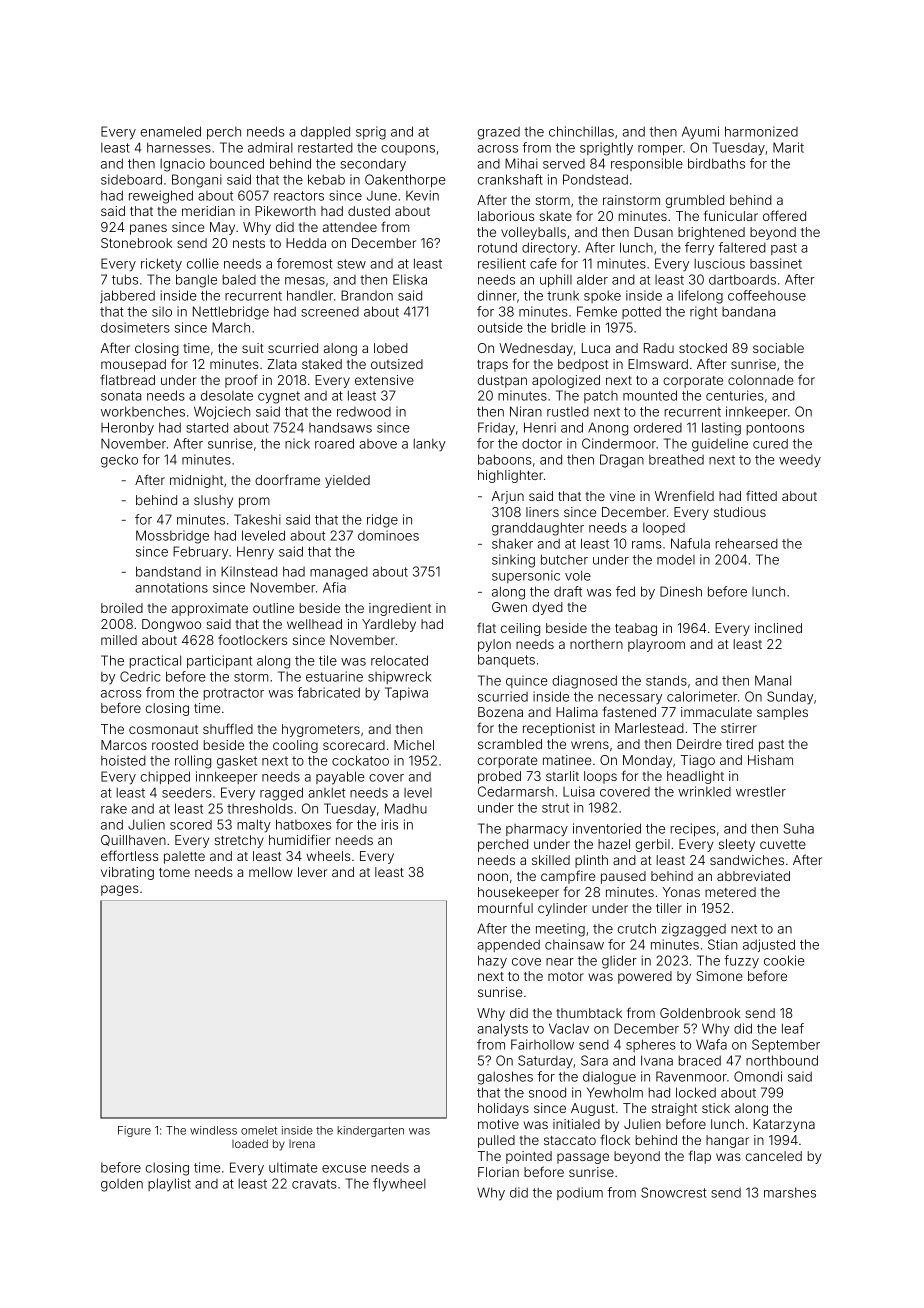 The width and height of the screenshot is (924, 1308). Describe the element at coordinates (287, 479) in the screenshot. I see `doorframe` at that location.
